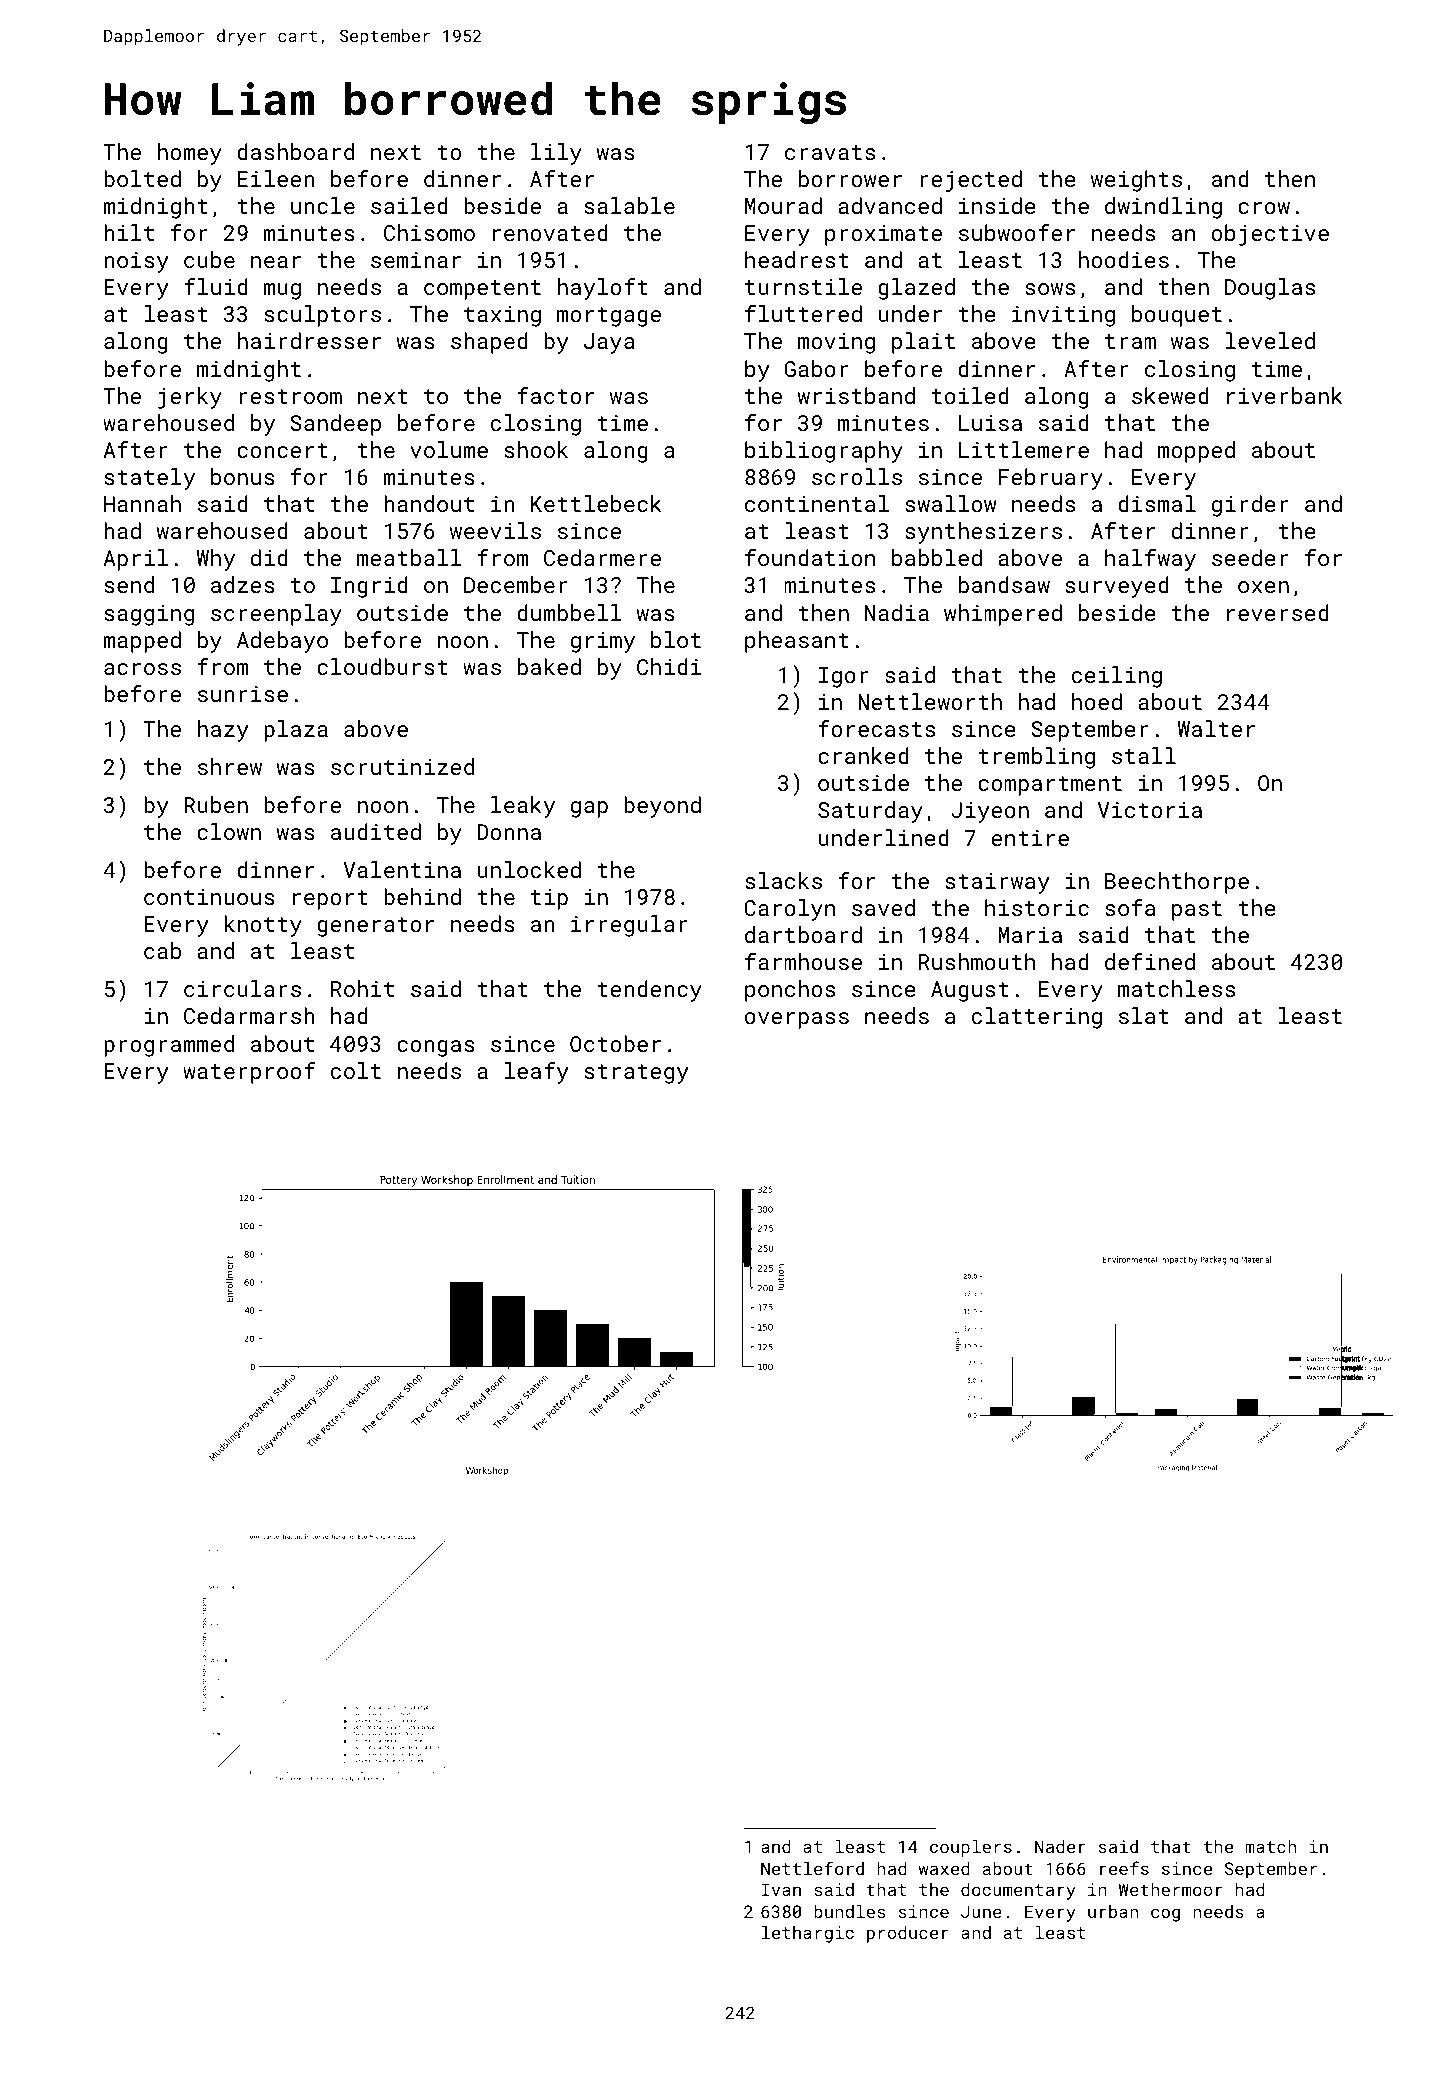 This page has height=2100, width=1450. I want to click on urban, so click(1113, 1911).
